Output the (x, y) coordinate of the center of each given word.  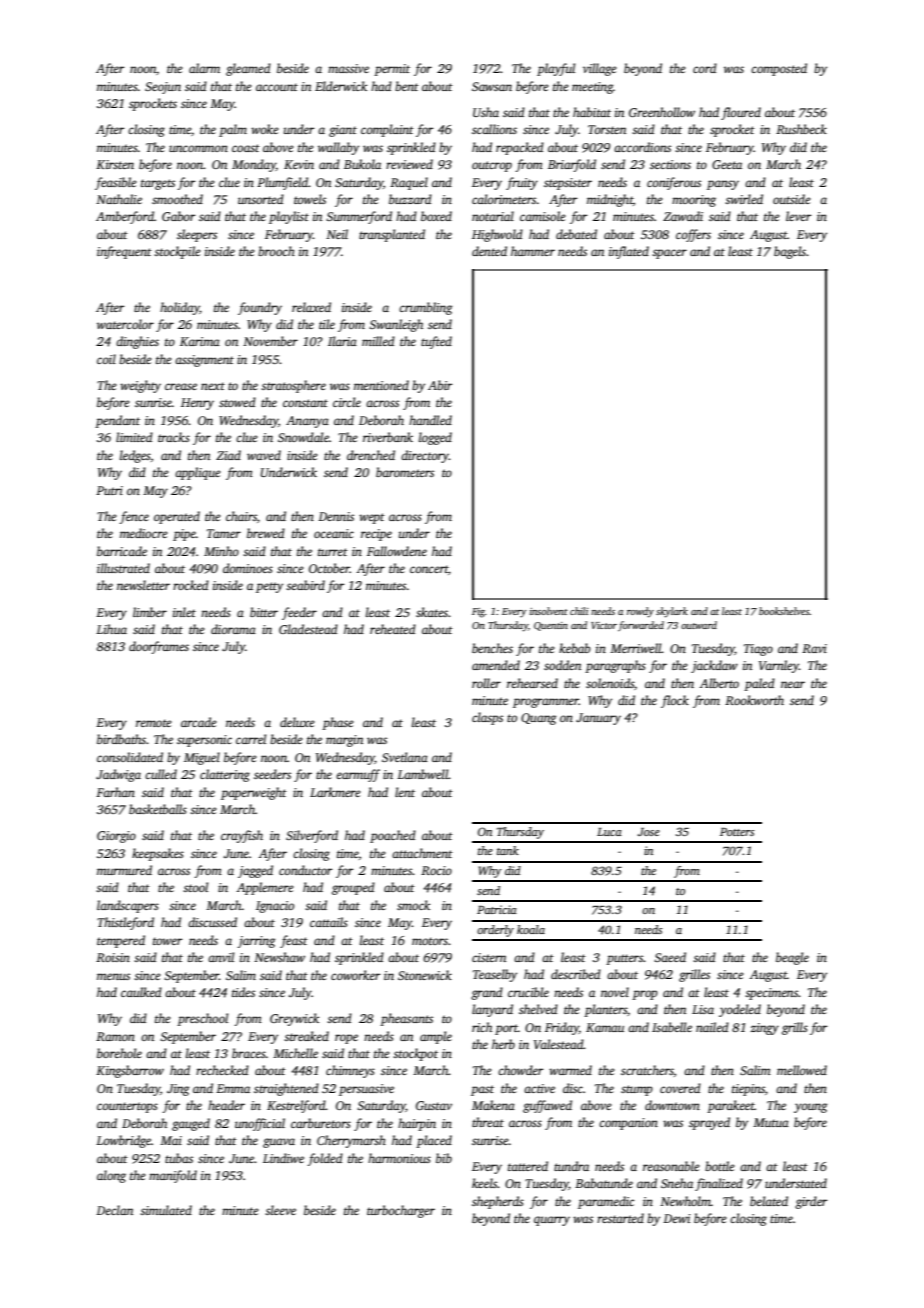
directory (425, 456)
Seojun (163, 88)
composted (779, 69)
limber (150, 612)
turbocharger (401, 1211)
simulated (166, 1210)
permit (392, 70)
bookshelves (784, 611)
